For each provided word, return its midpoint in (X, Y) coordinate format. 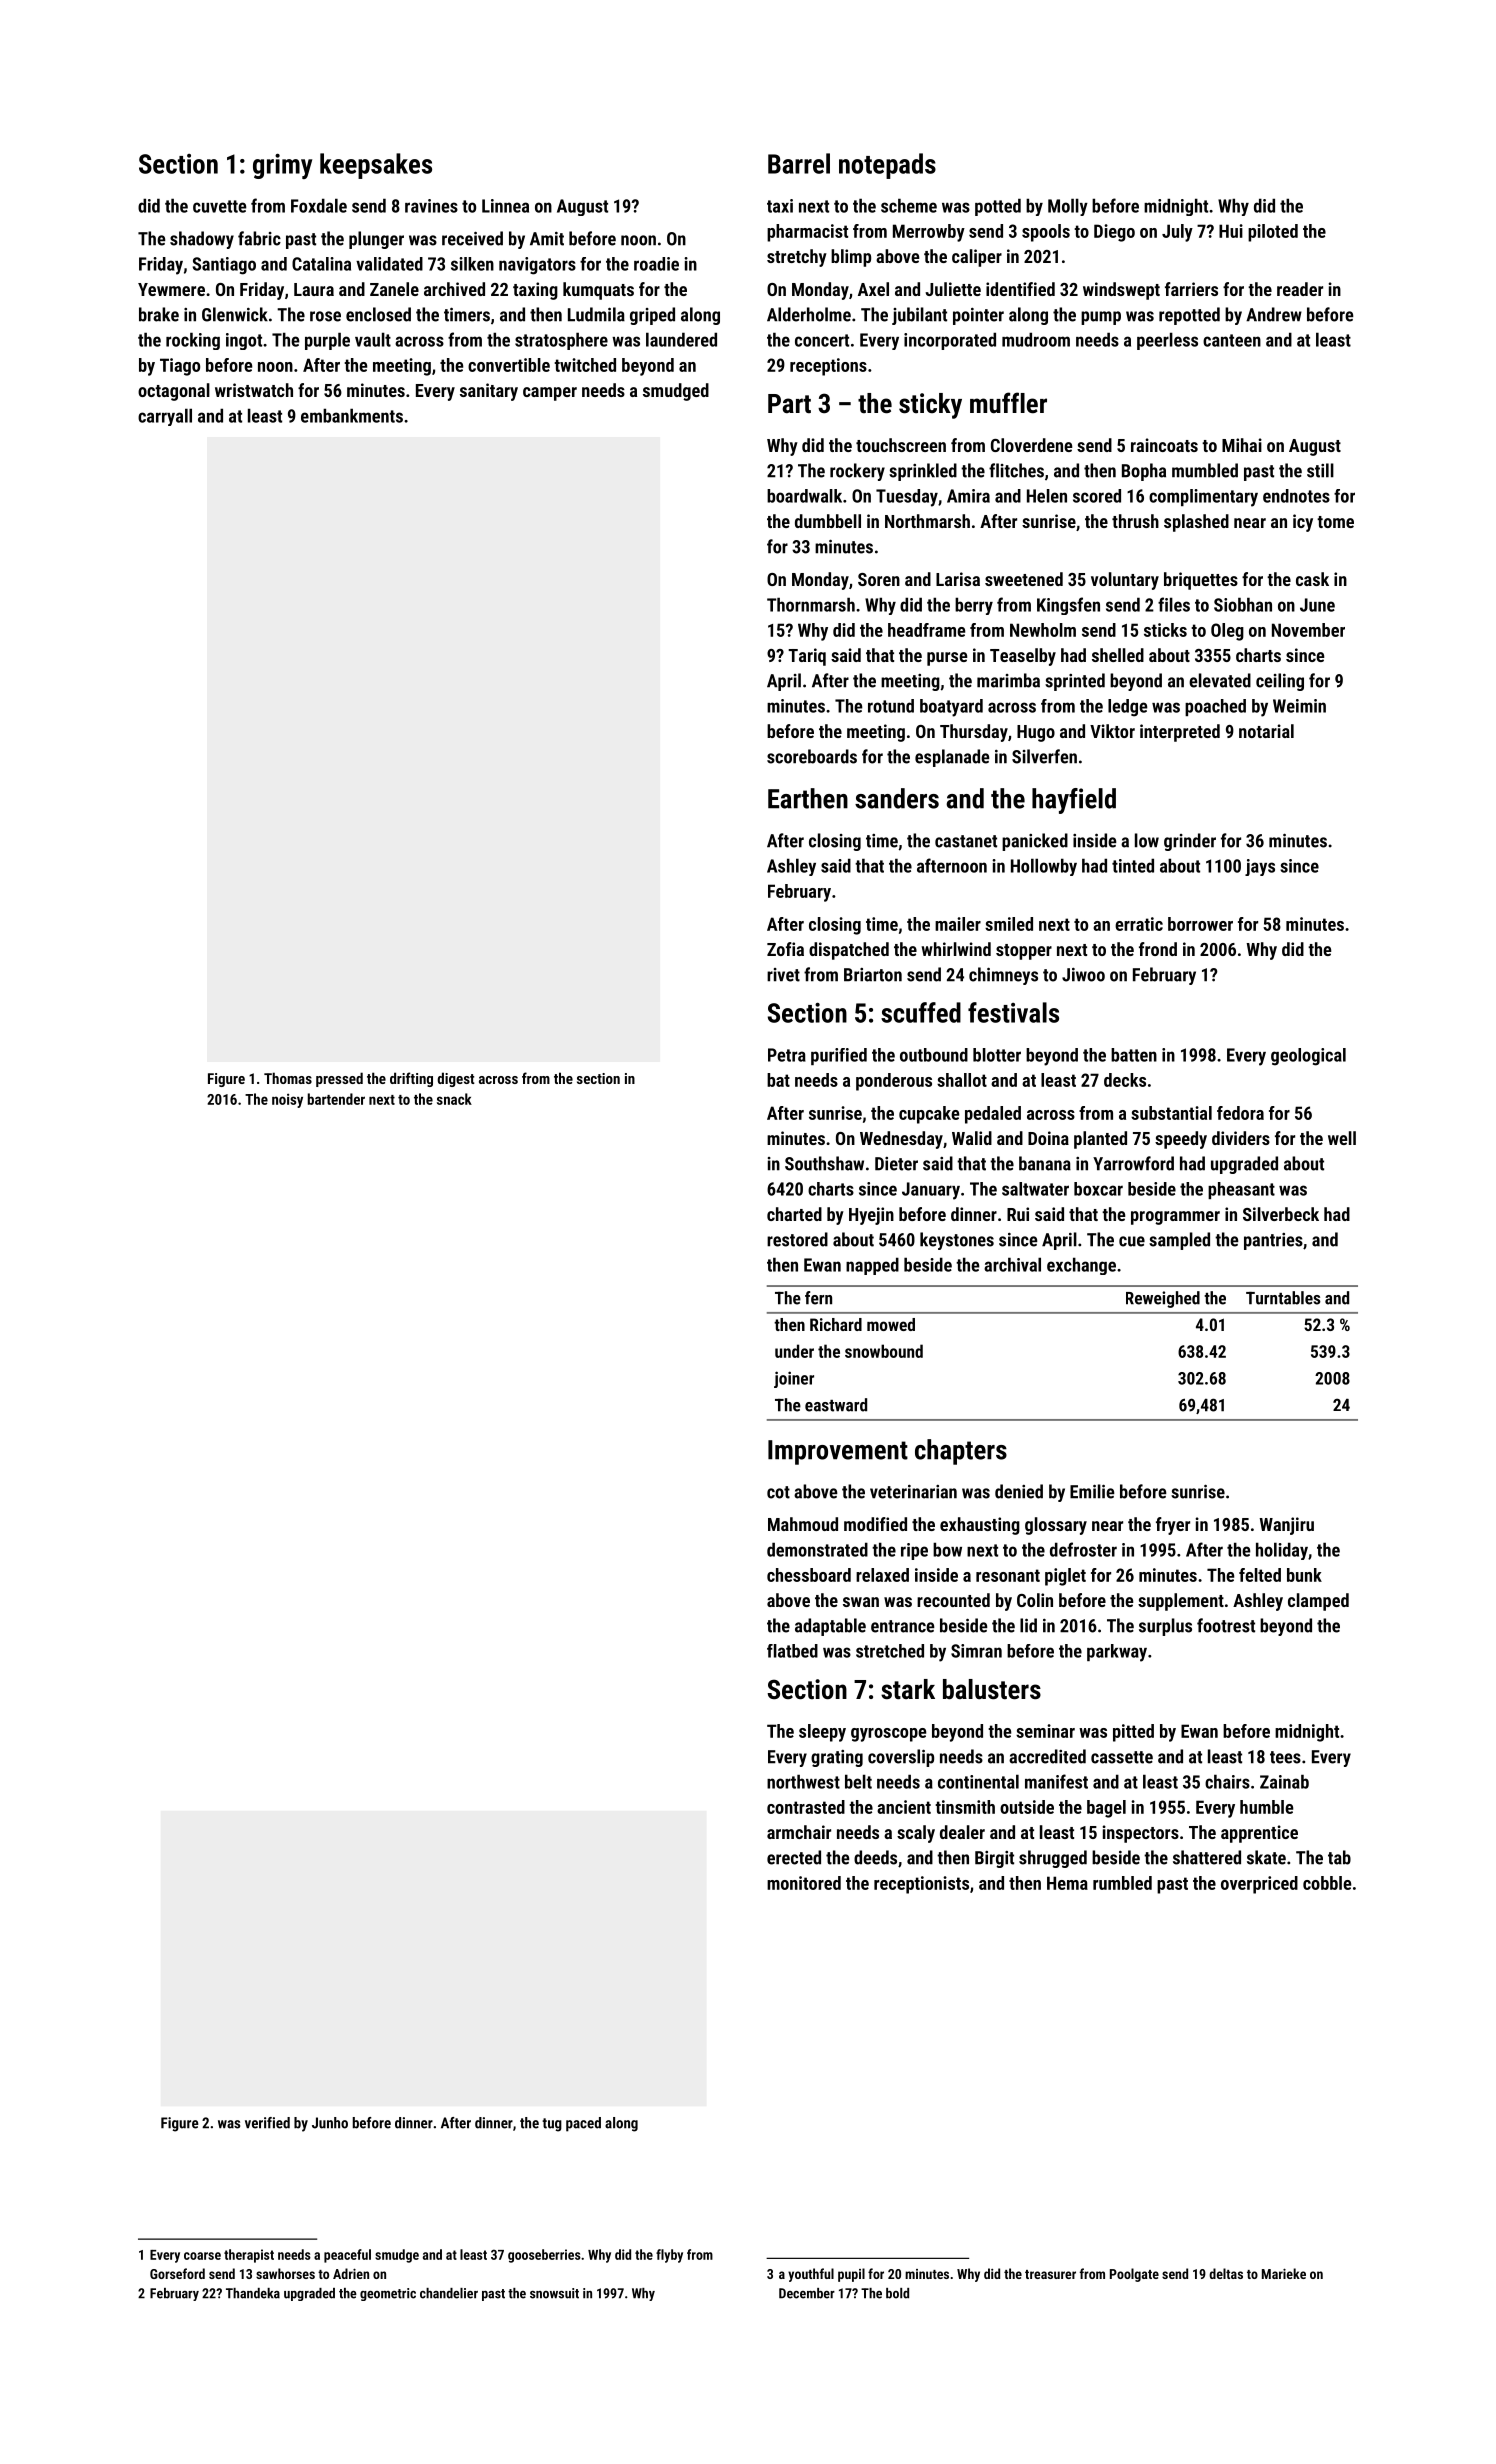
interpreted (1180, 733)
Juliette (953, 289)
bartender (336, 1099)
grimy (282, 166)
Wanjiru (1286, 1526)
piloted (1273, 233)
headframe (926, 630)
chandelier (449, 2293)
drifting (411, 1079)
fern (818, 1298)
